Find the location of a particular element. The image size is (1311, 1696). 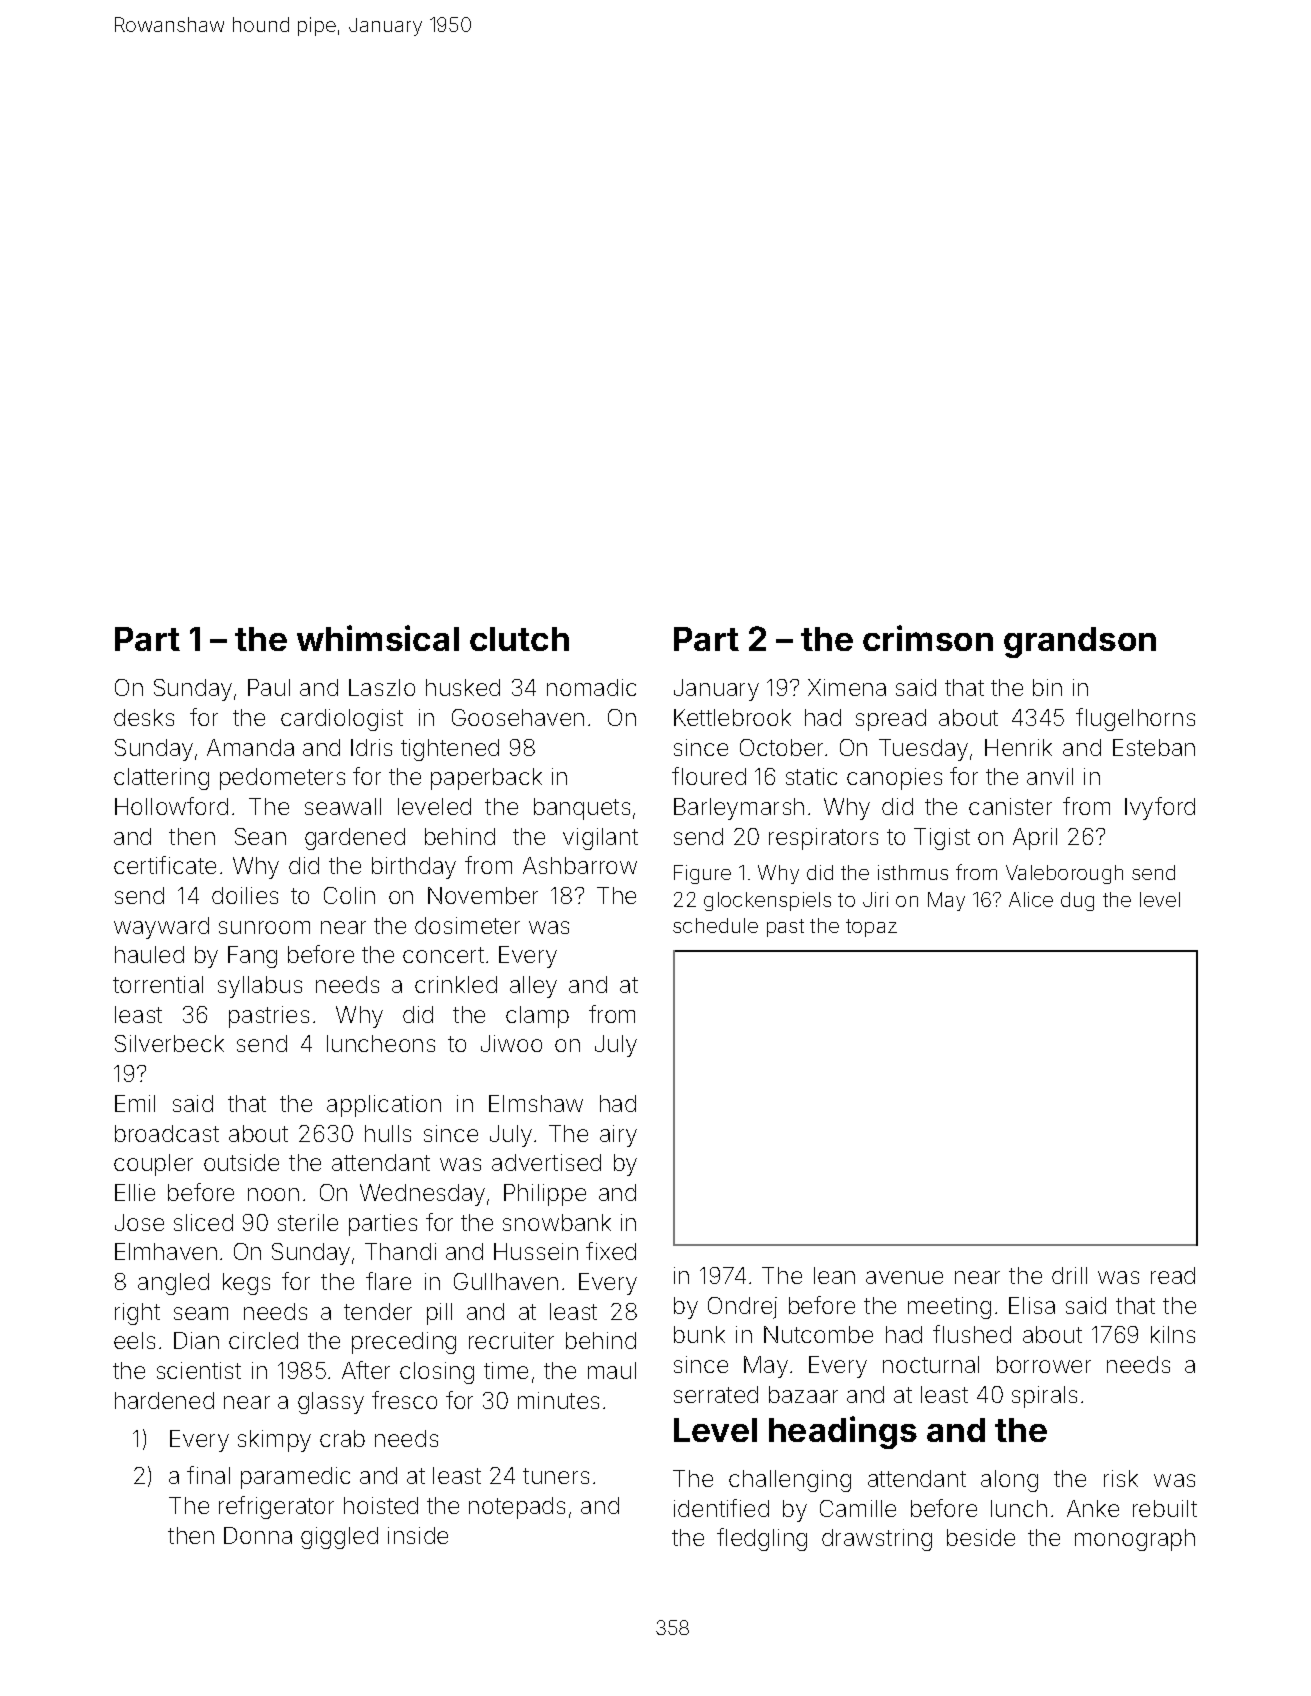

clutch is located at coordinates (519, 639).
